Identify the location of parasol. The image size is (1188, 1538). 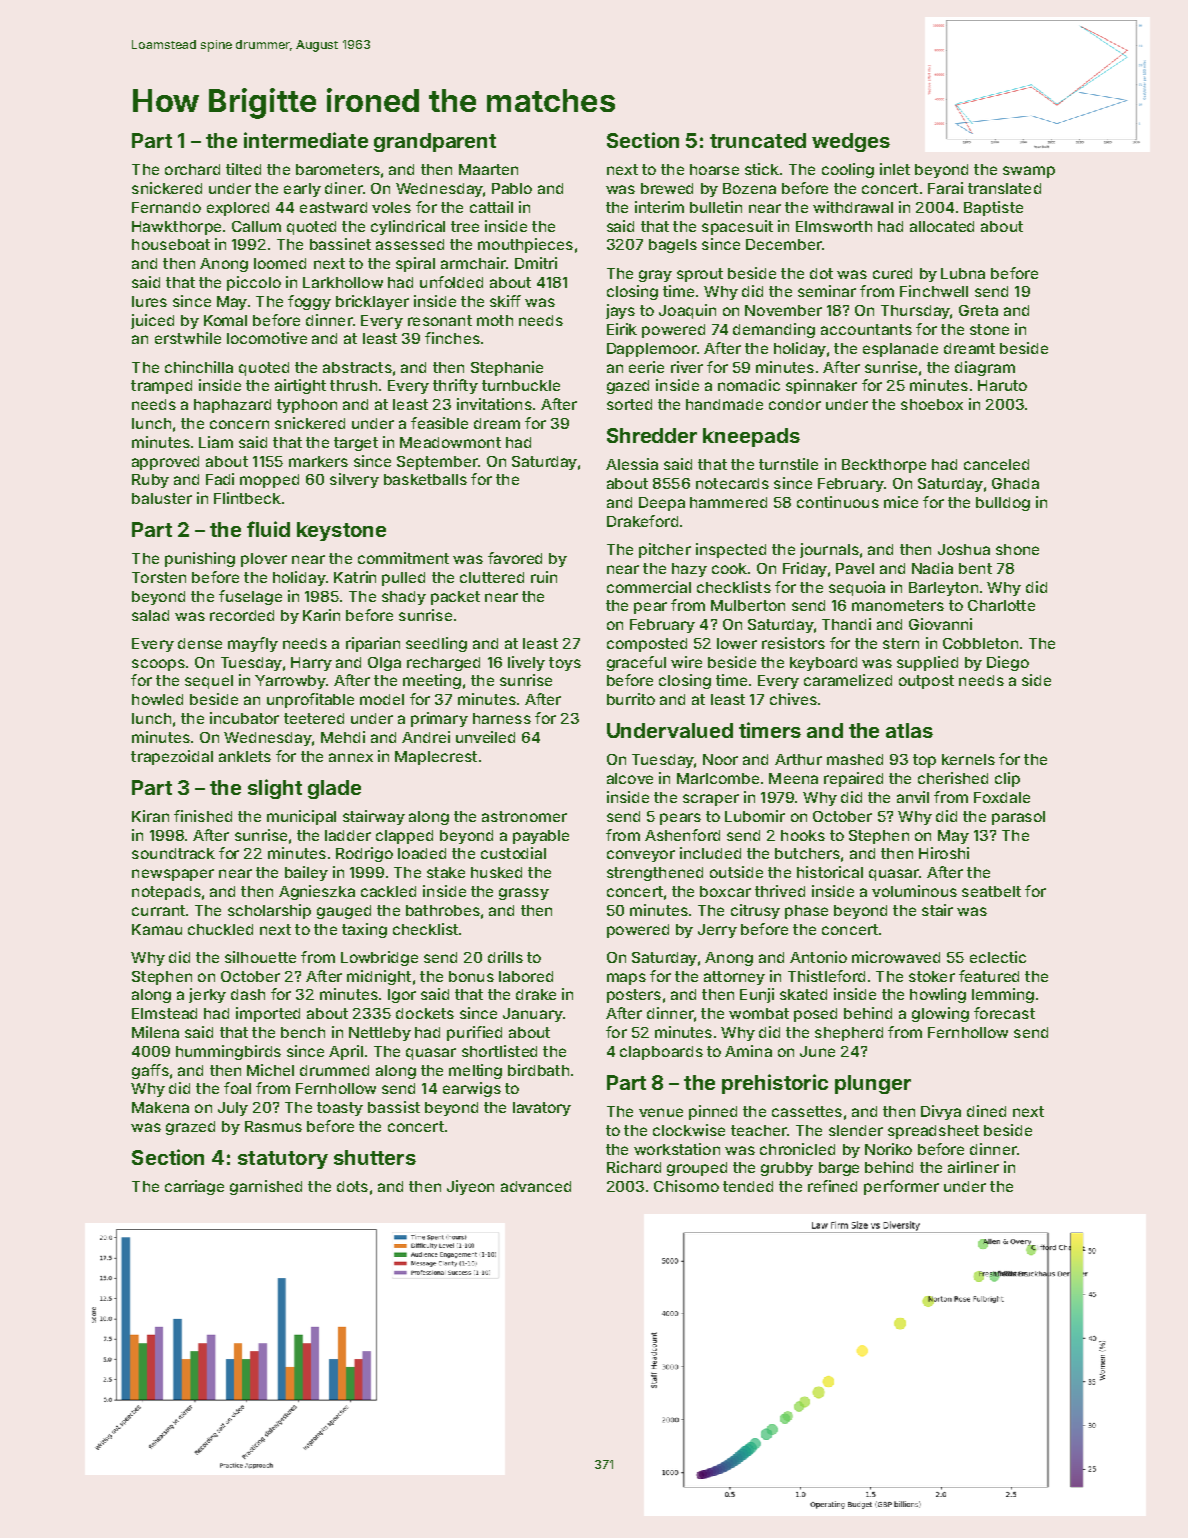
(1018, 818).
